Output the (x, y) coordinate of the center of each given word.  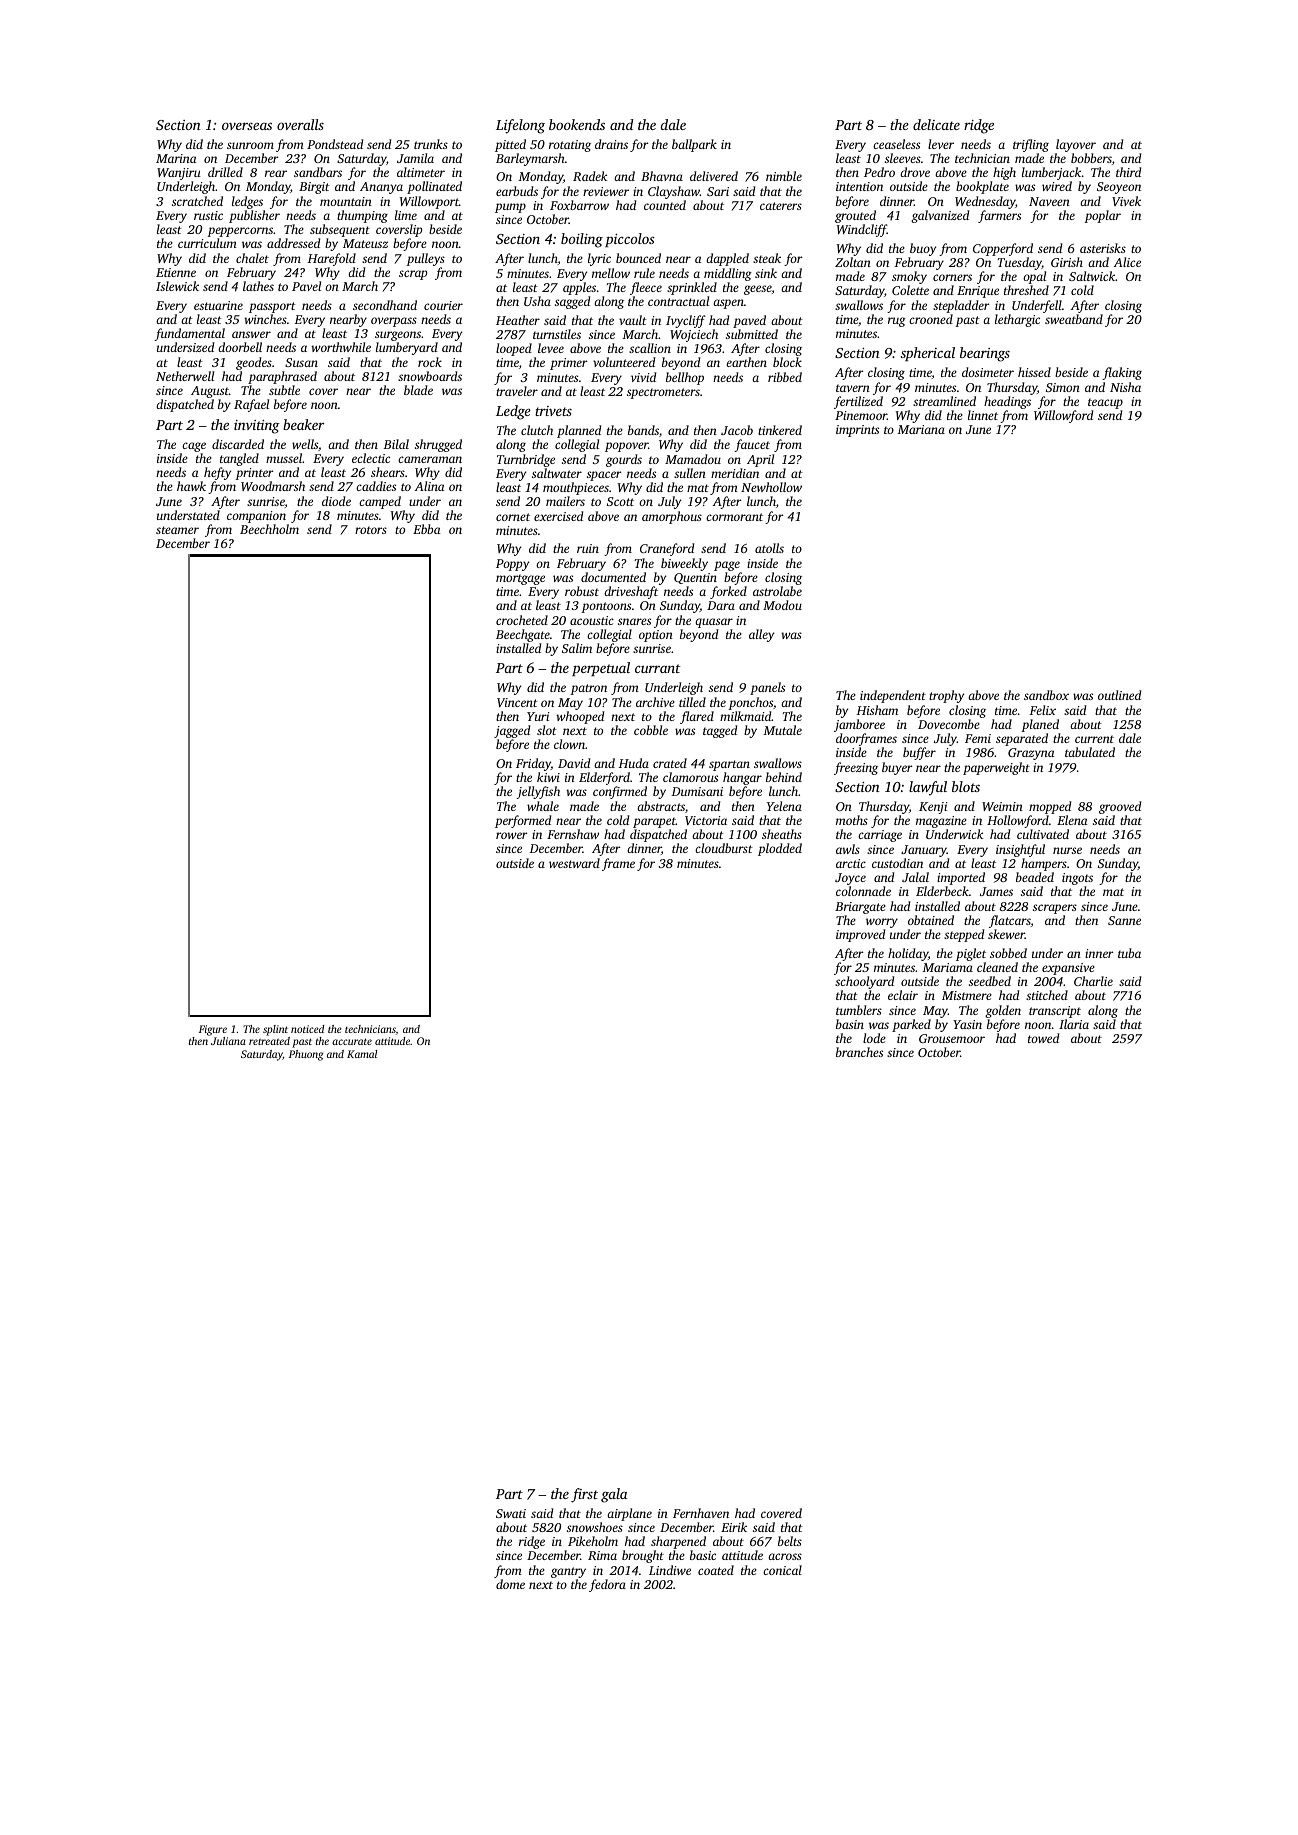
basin (850, 1024)
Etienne (176, 272)
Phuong (306, 1055)
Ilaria (1074, 1024)
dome (510, 1584)
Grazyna (1031, 754)
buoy (923, 249)
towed (1043, 1038)
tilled (692, 702)
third (1128, 172)
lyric (599, 259)
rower (512, 835)
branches (859, 1052)
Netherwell (185, 376)
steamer (177, 530)
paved (749, 321)
